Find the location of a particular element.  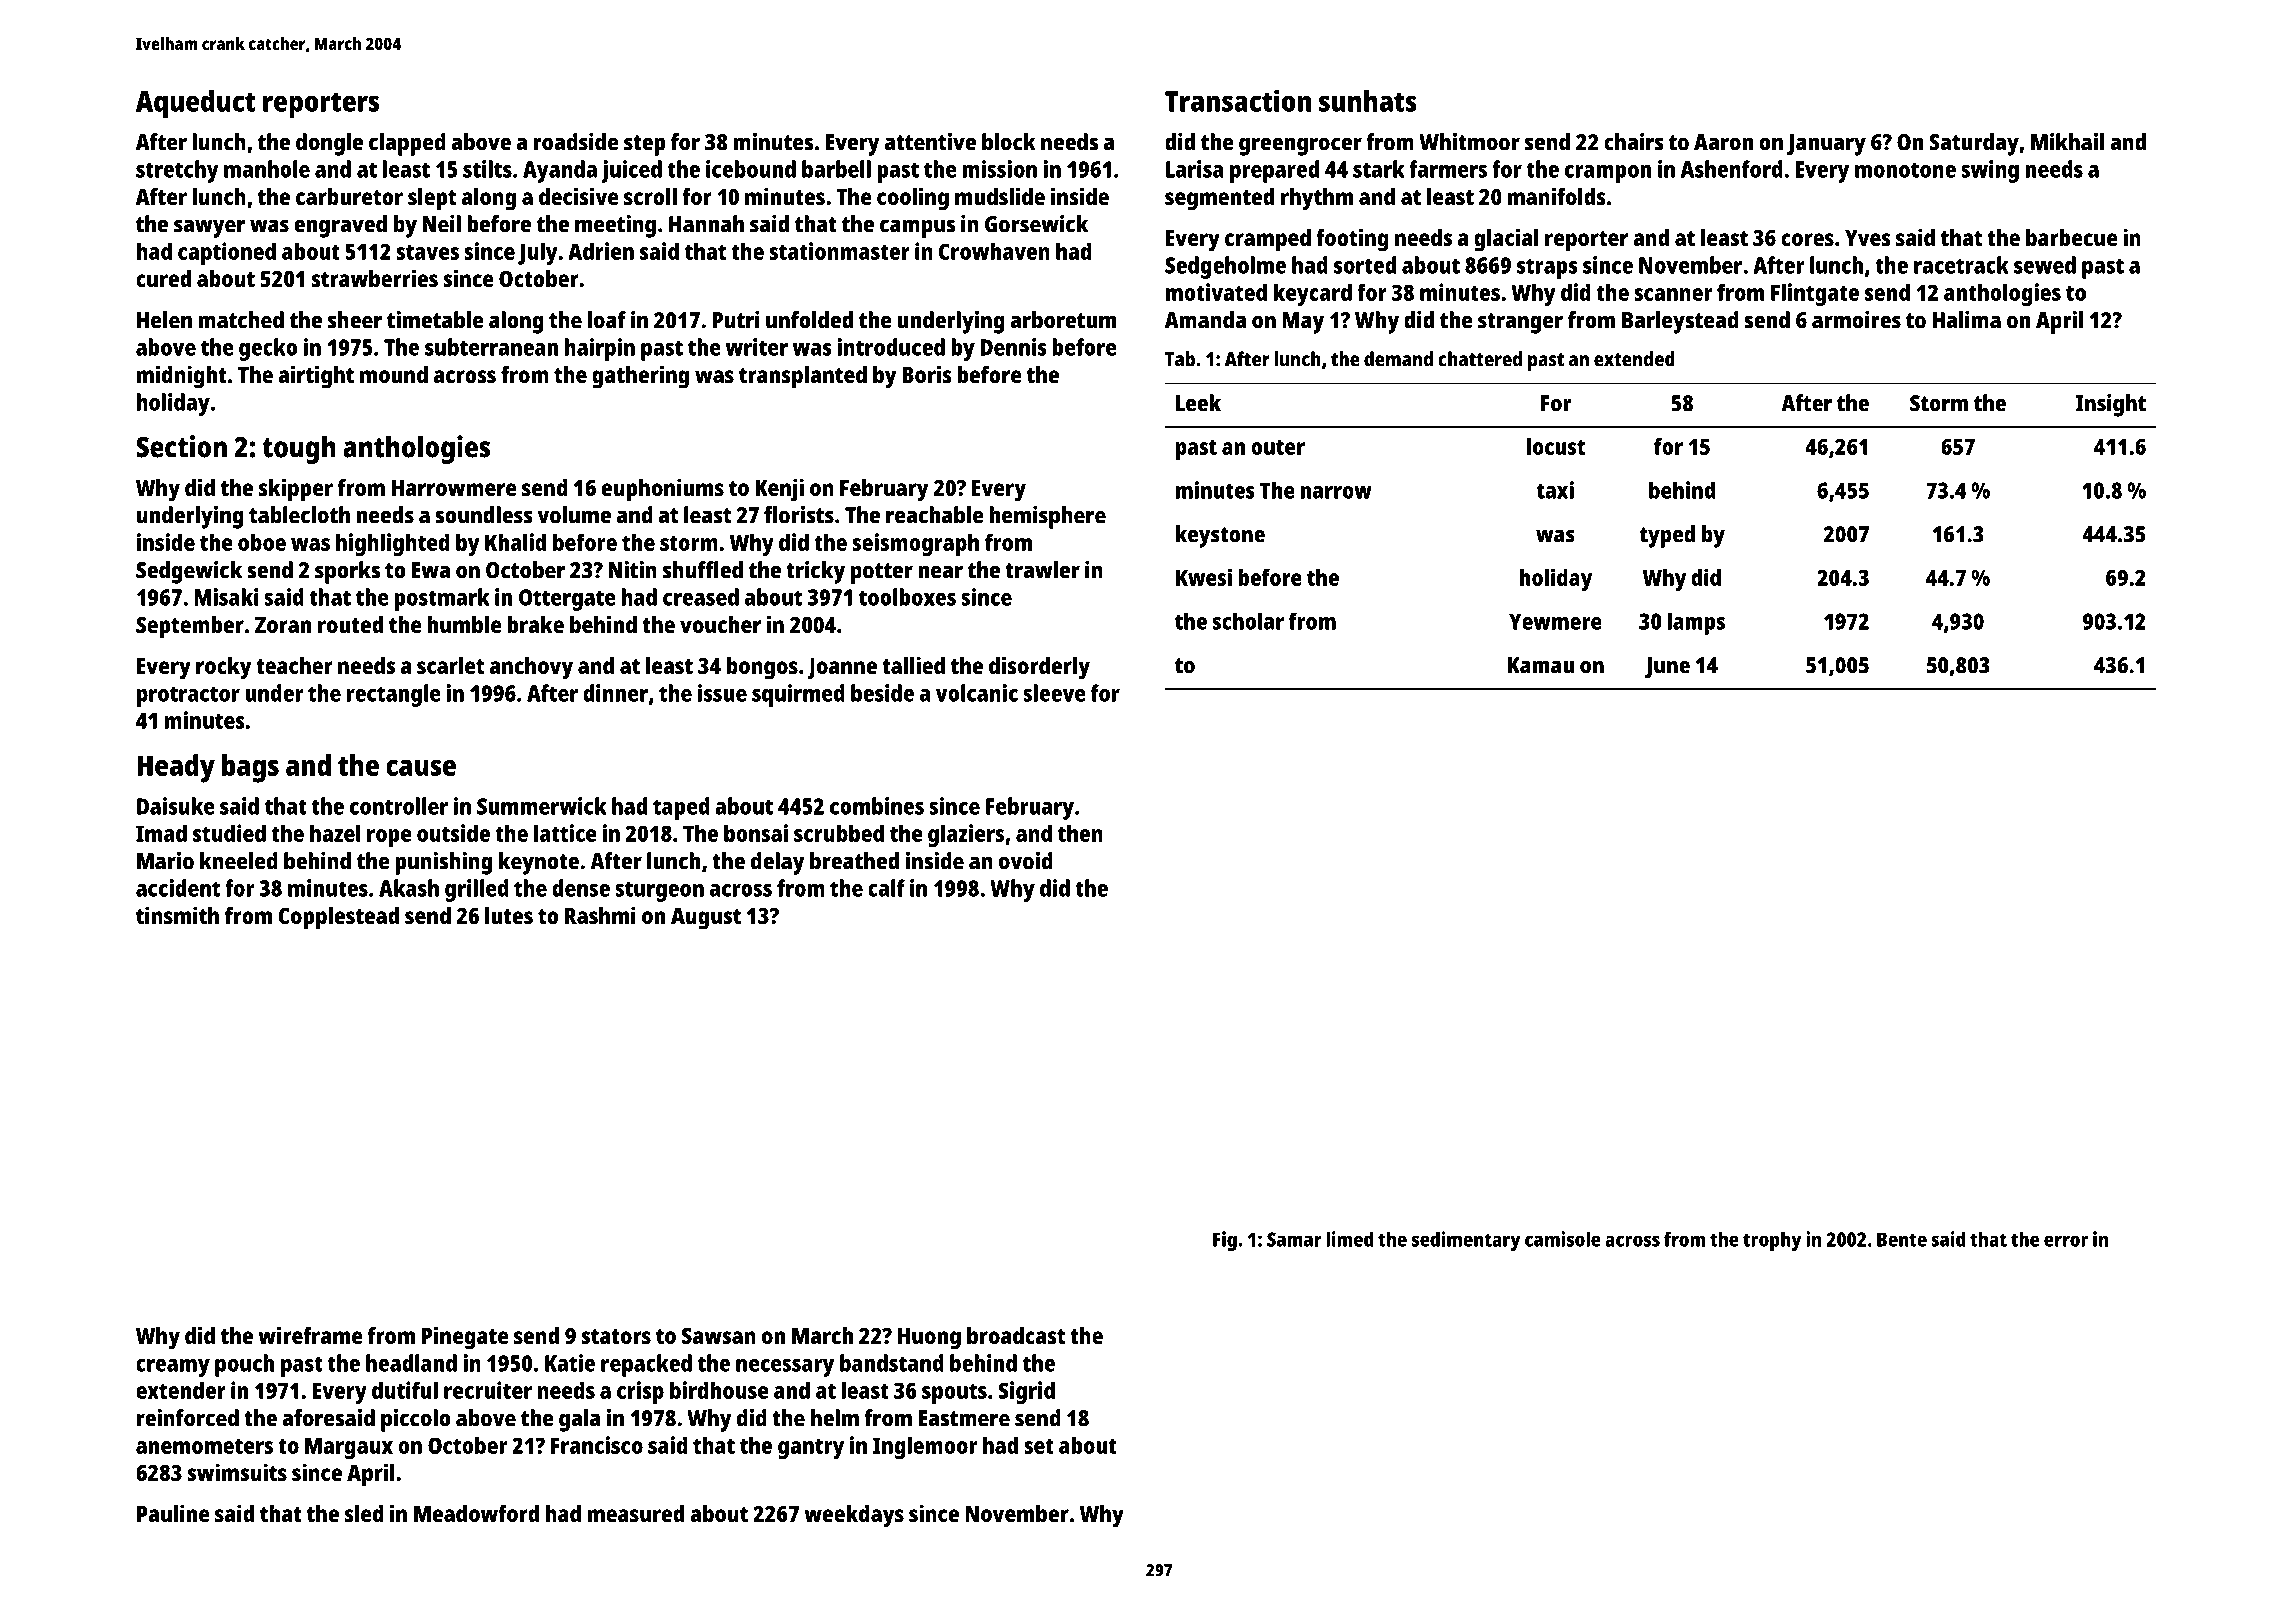

Margaux is located at coordinates (349, 1448).
